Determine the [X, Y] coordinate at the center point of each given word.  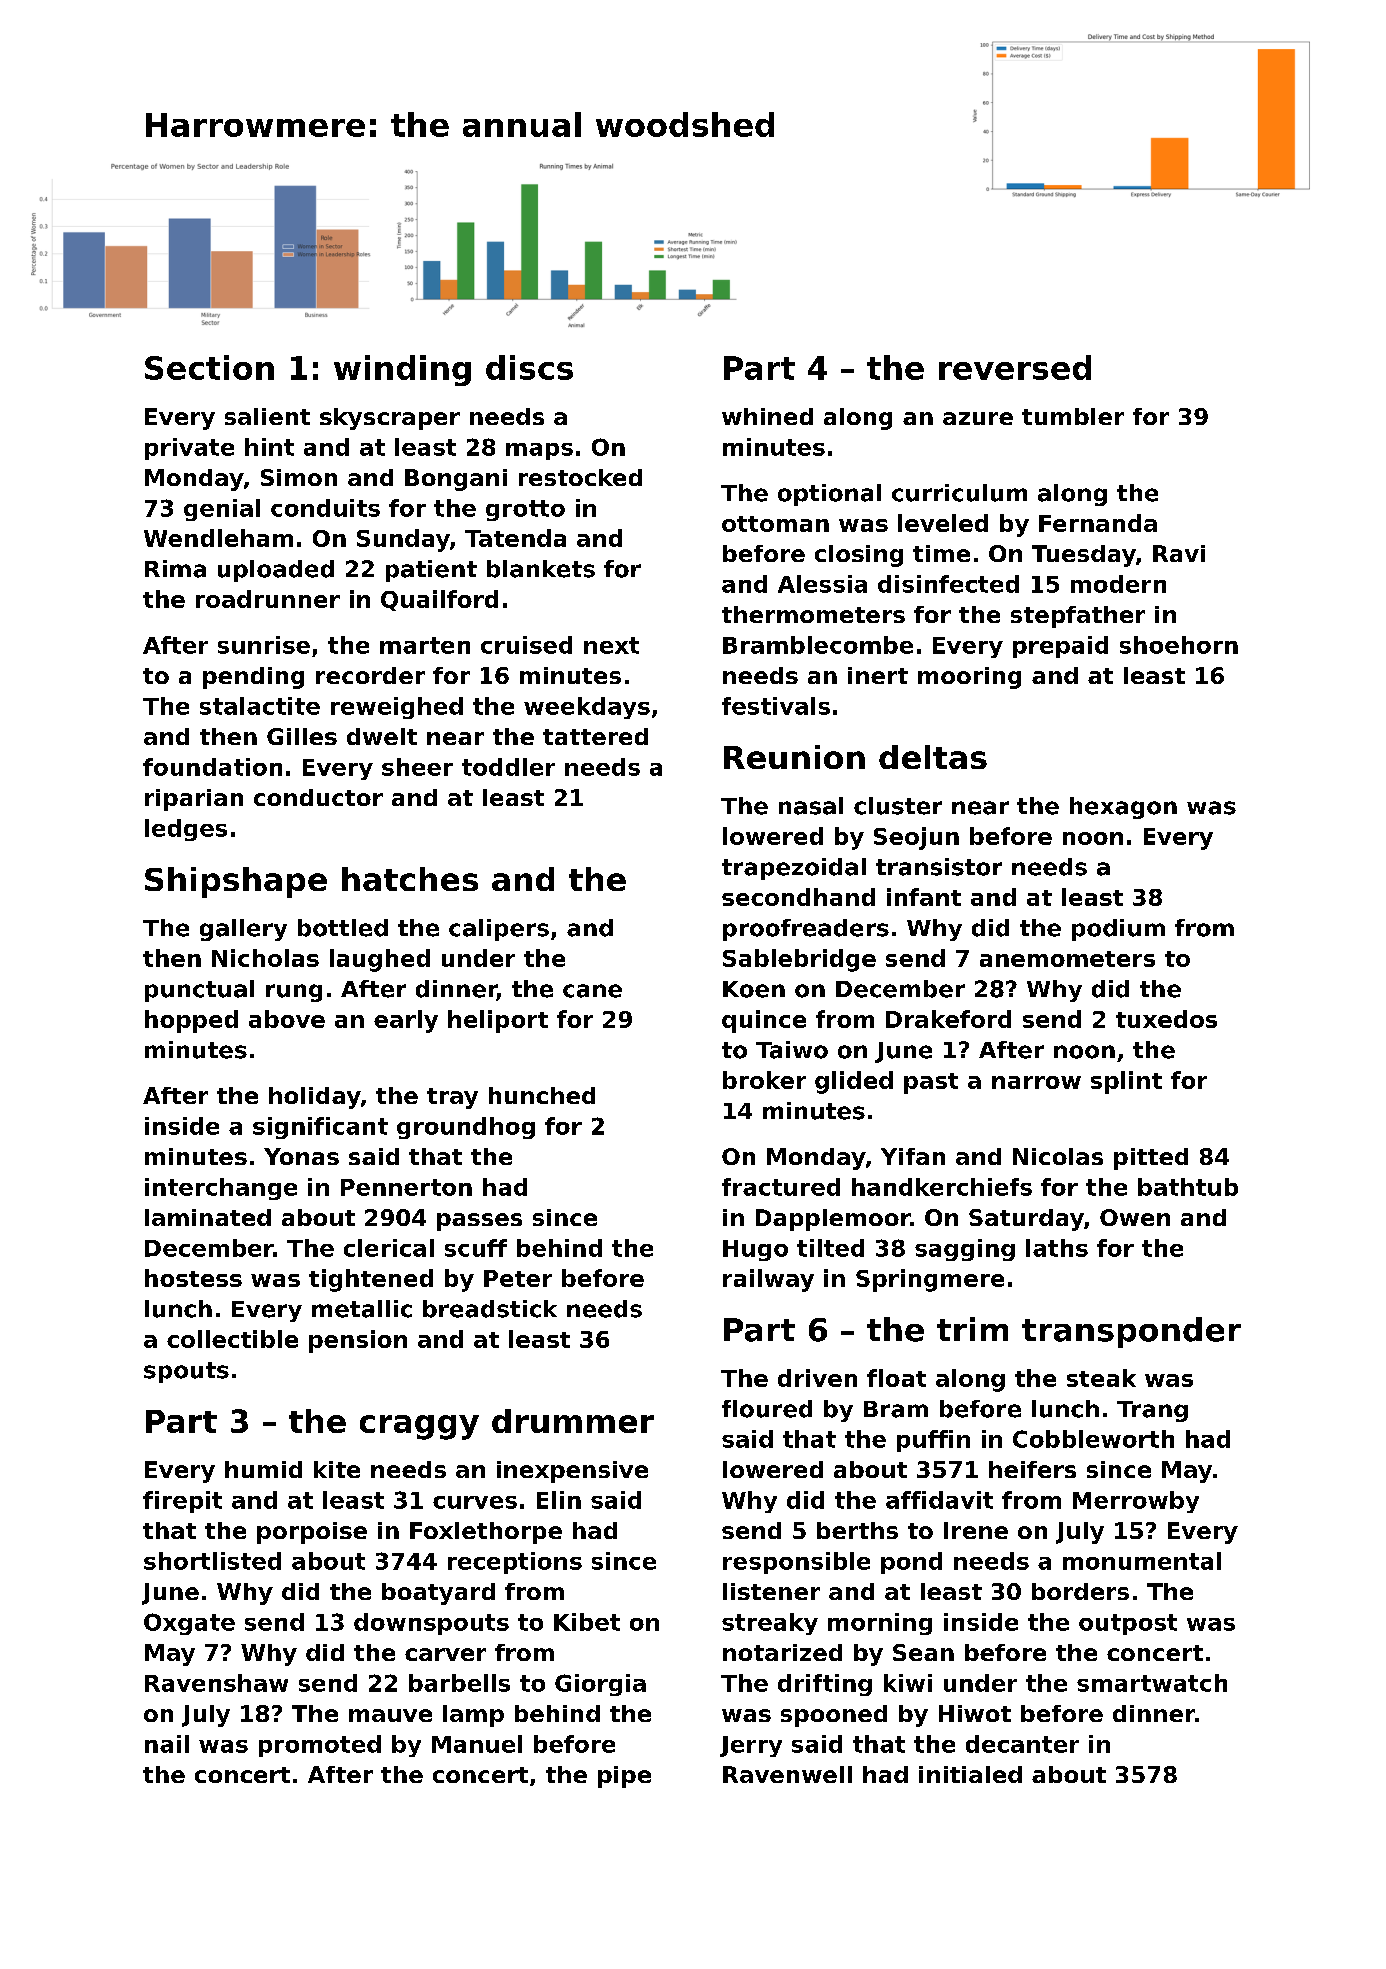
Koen [754, 989]
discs [529, 367]
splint [1126, 1082]
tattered [595, 736]
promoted [320, 1746]
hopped [191, 1021]
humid [263, 1469]
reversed [1015, 367]
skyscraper [390, 419]
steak [1101, 1378]
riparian [194, 800]
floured [767, 1409]
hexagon [1123, 808]
